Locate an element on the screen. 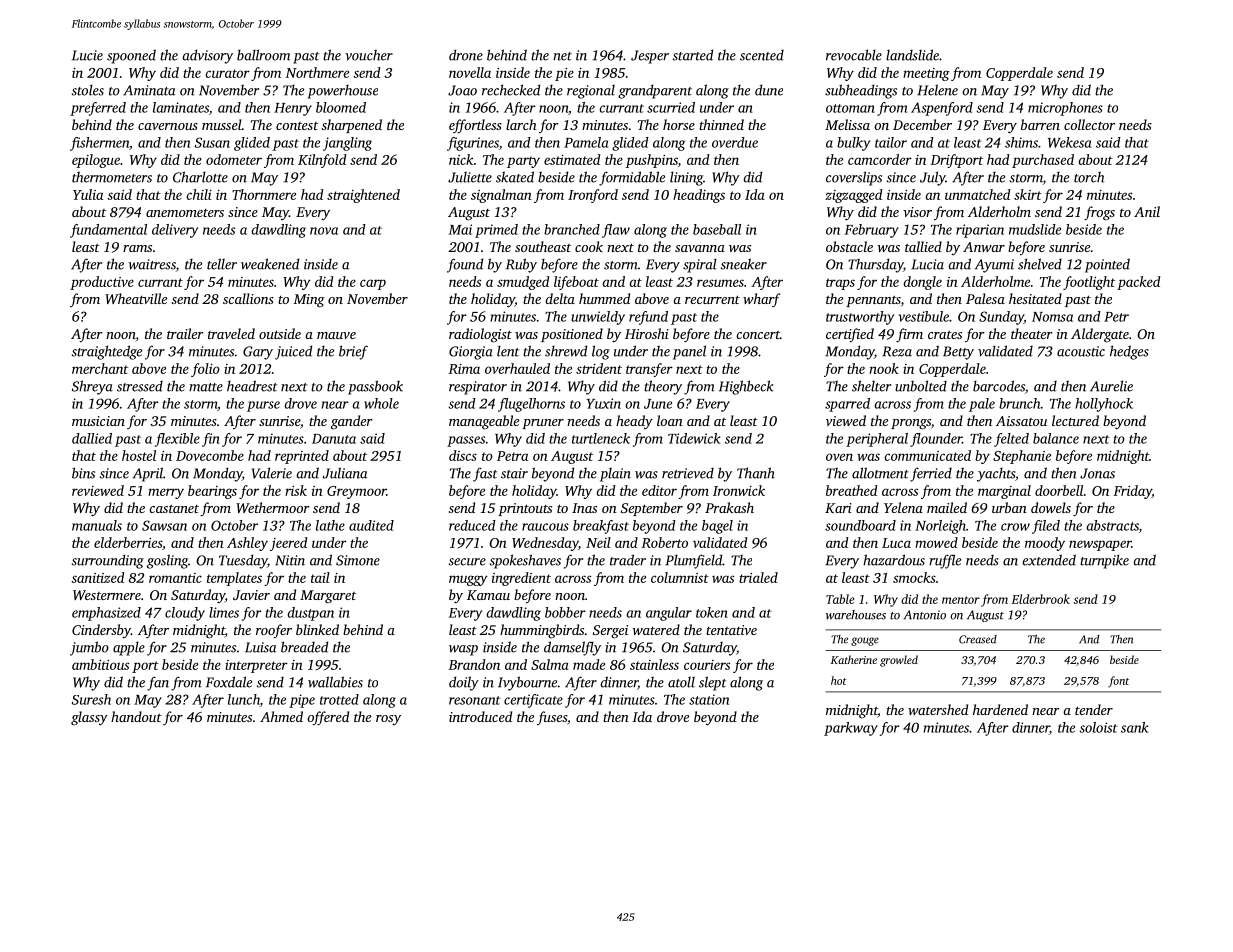  Ahmed is located at coordinates (281, 716).
